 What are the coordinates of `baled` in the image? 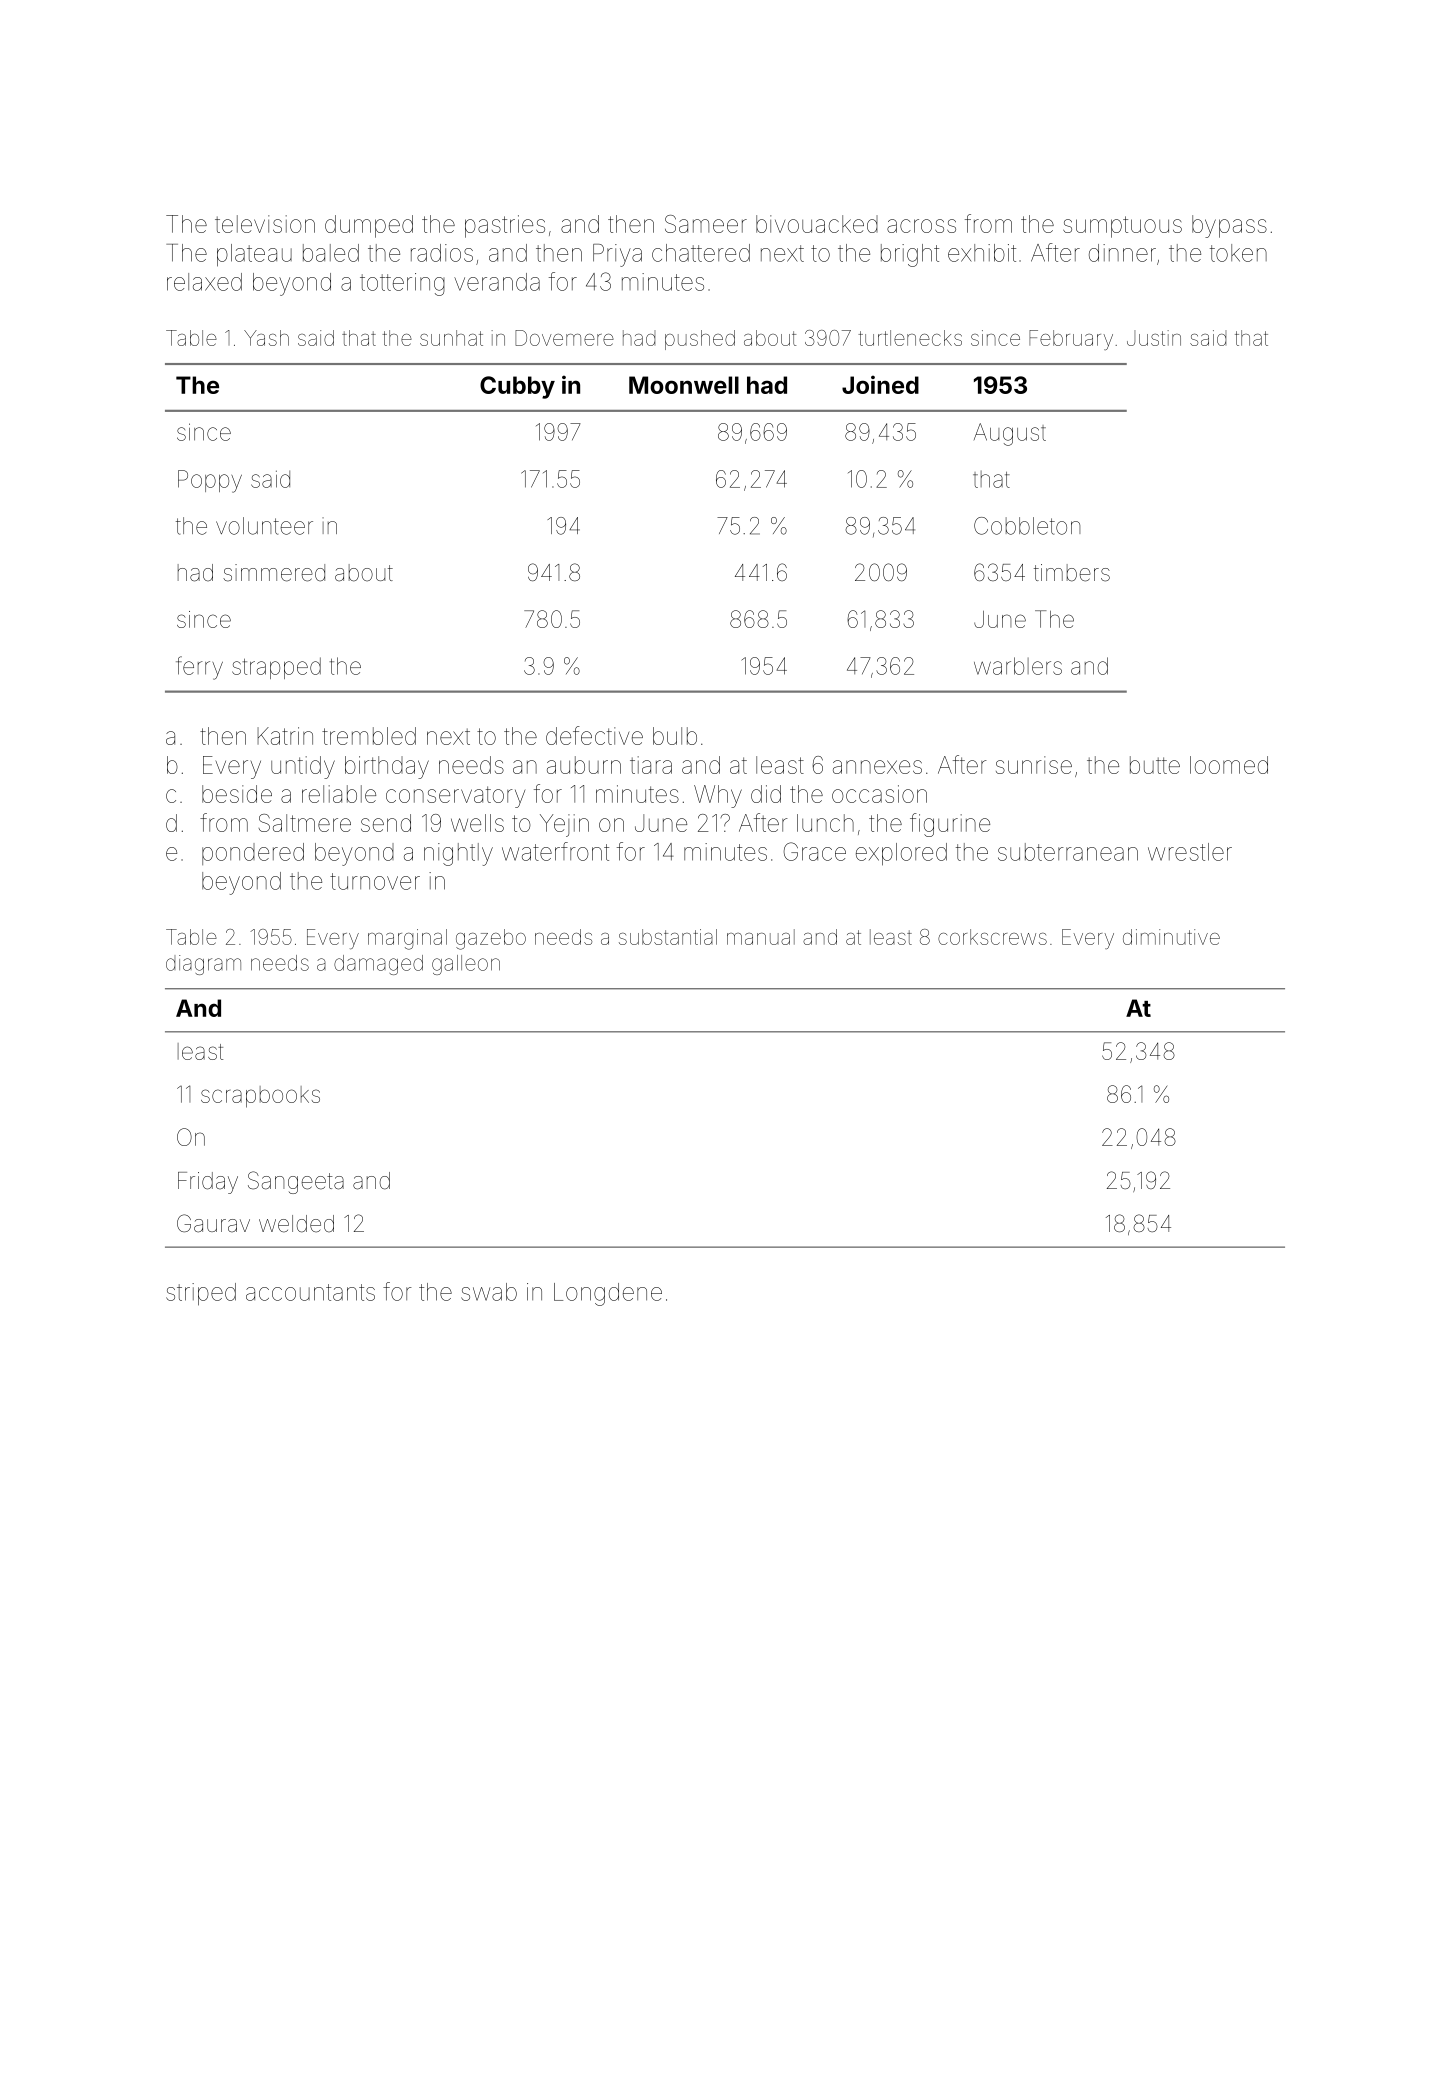 It's located at (331, 253).
